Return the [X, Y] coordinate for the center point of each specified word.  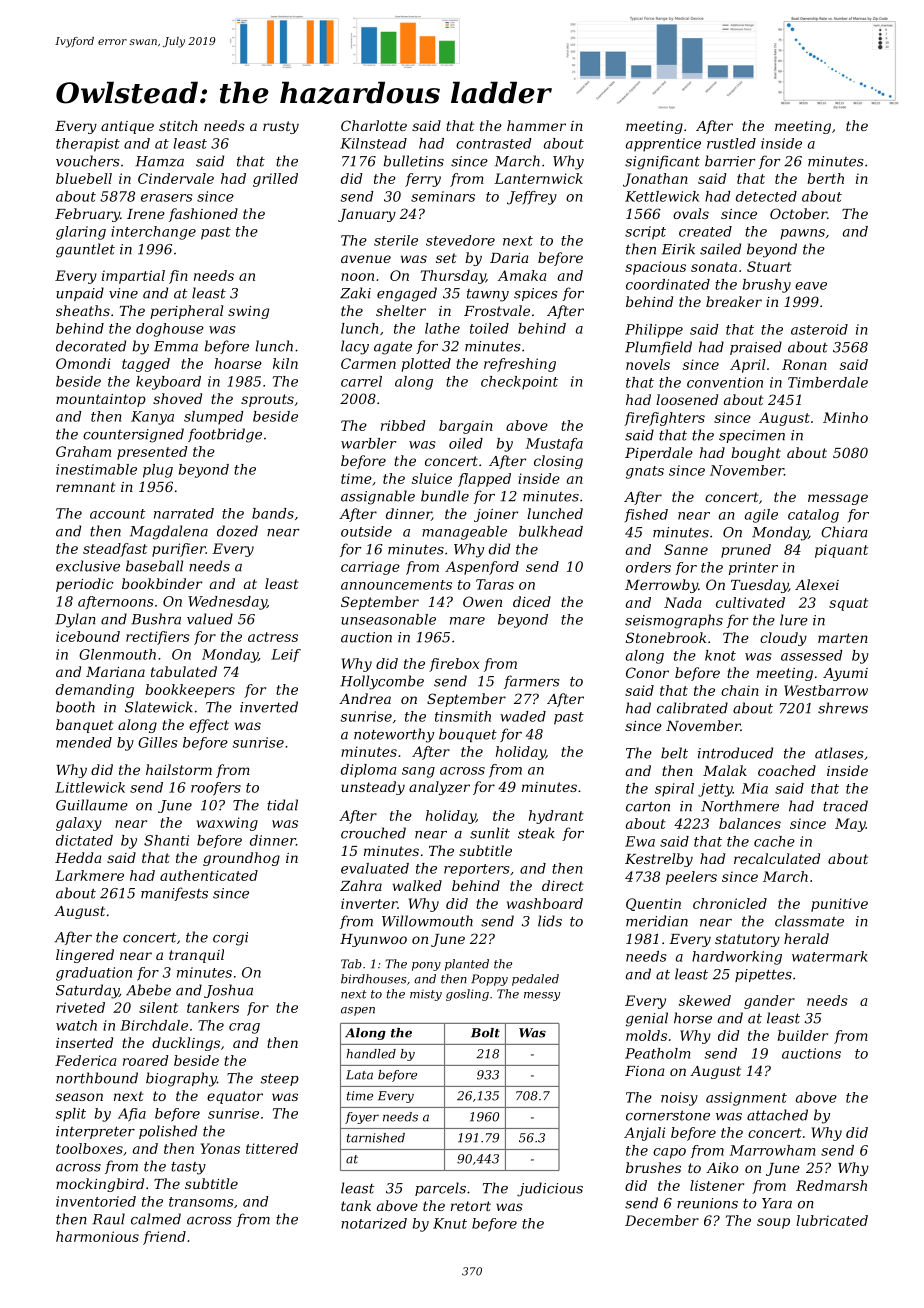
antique [127, 127]
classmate [809, 921]
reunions [707, 1203]
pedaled [535, 980]
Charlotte [374, 125]
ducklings [186, 1044]
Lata [359, 1075]
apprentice [663, 145]
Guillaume [92, 805]
